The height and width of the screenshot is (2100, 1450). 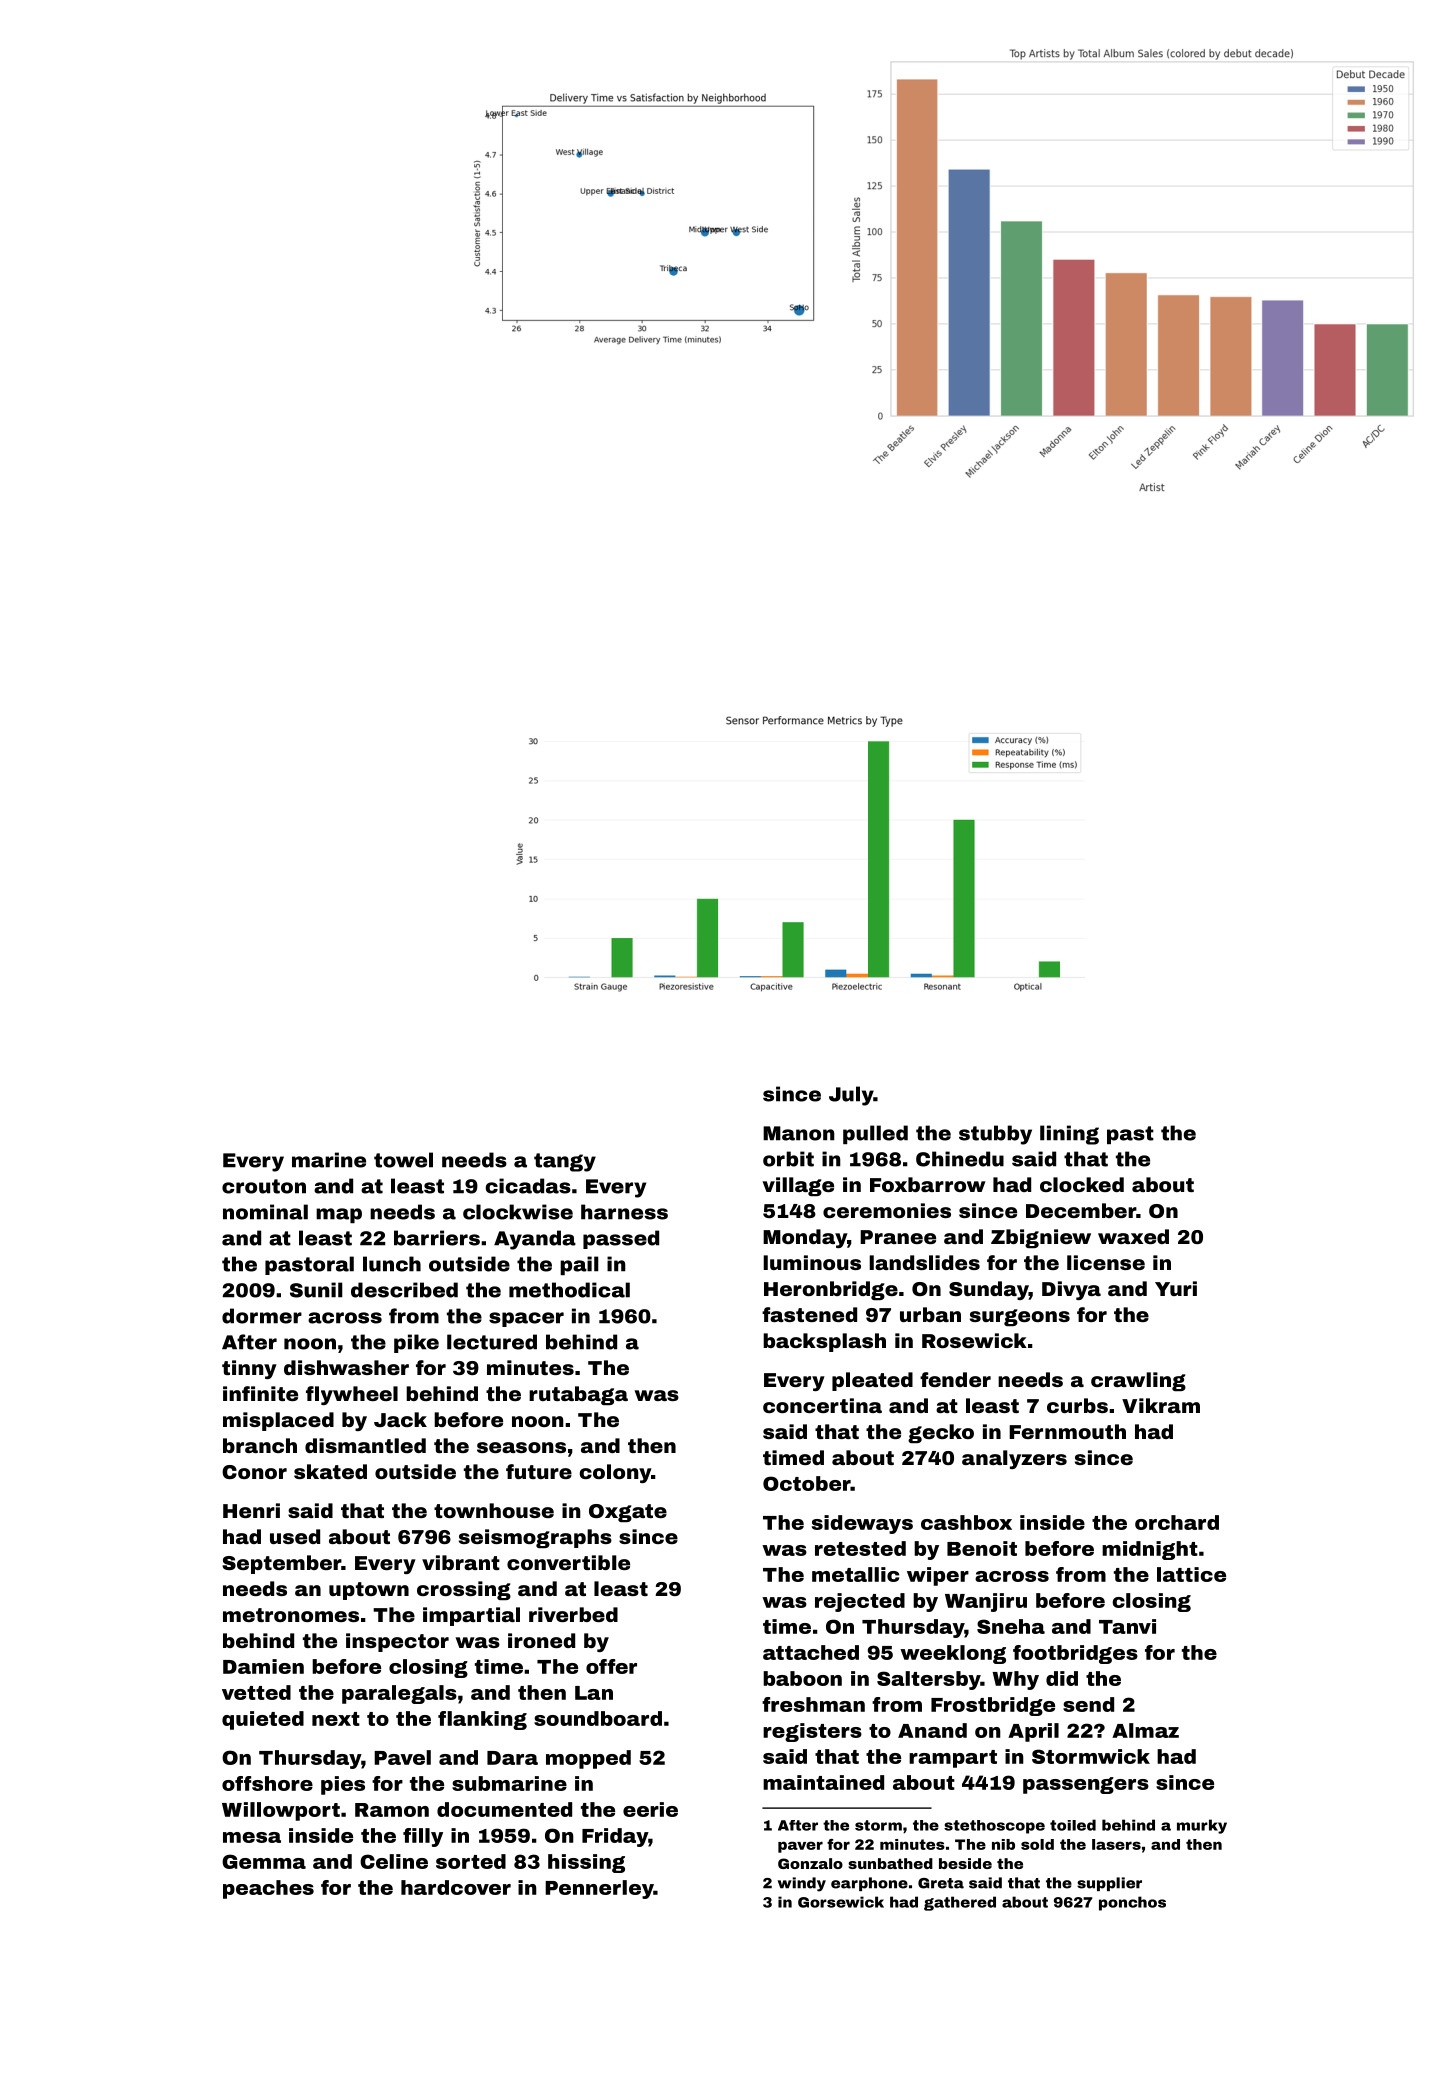 I want to click on analyzers, so click(x=1014, y=1459).
